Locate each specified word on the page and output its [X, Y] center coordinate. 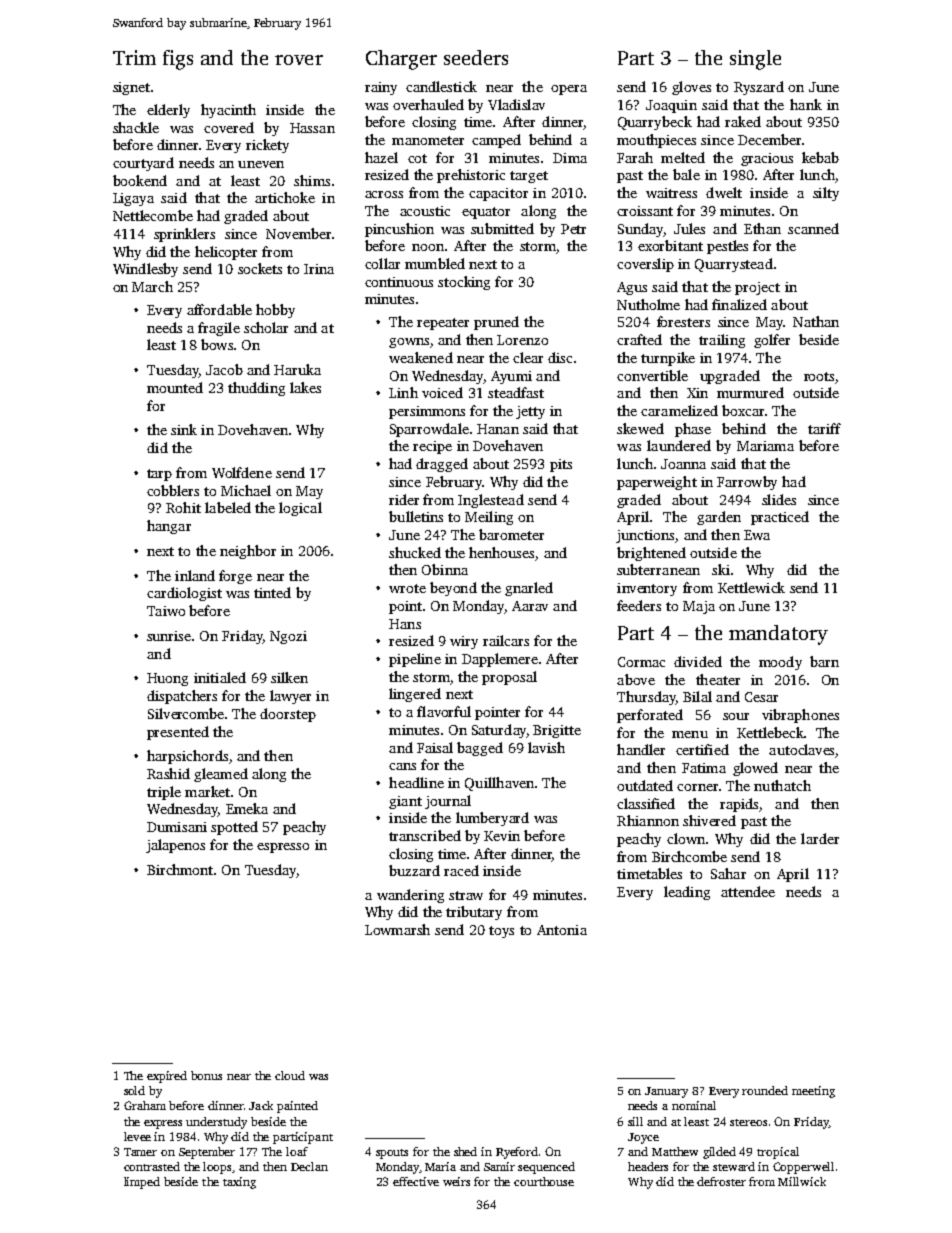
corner [697, 787]
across [384, 194]
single [755, 60]
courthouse [544, 1181]
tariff [824, 428]
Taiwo [166, 611]
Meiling [489, 518]
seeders [476, 57]
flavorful [444, 711]
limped [142, 1183]
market [207, 791]
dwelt [724, 192]
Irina [319, 269]
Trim [134, 57]
